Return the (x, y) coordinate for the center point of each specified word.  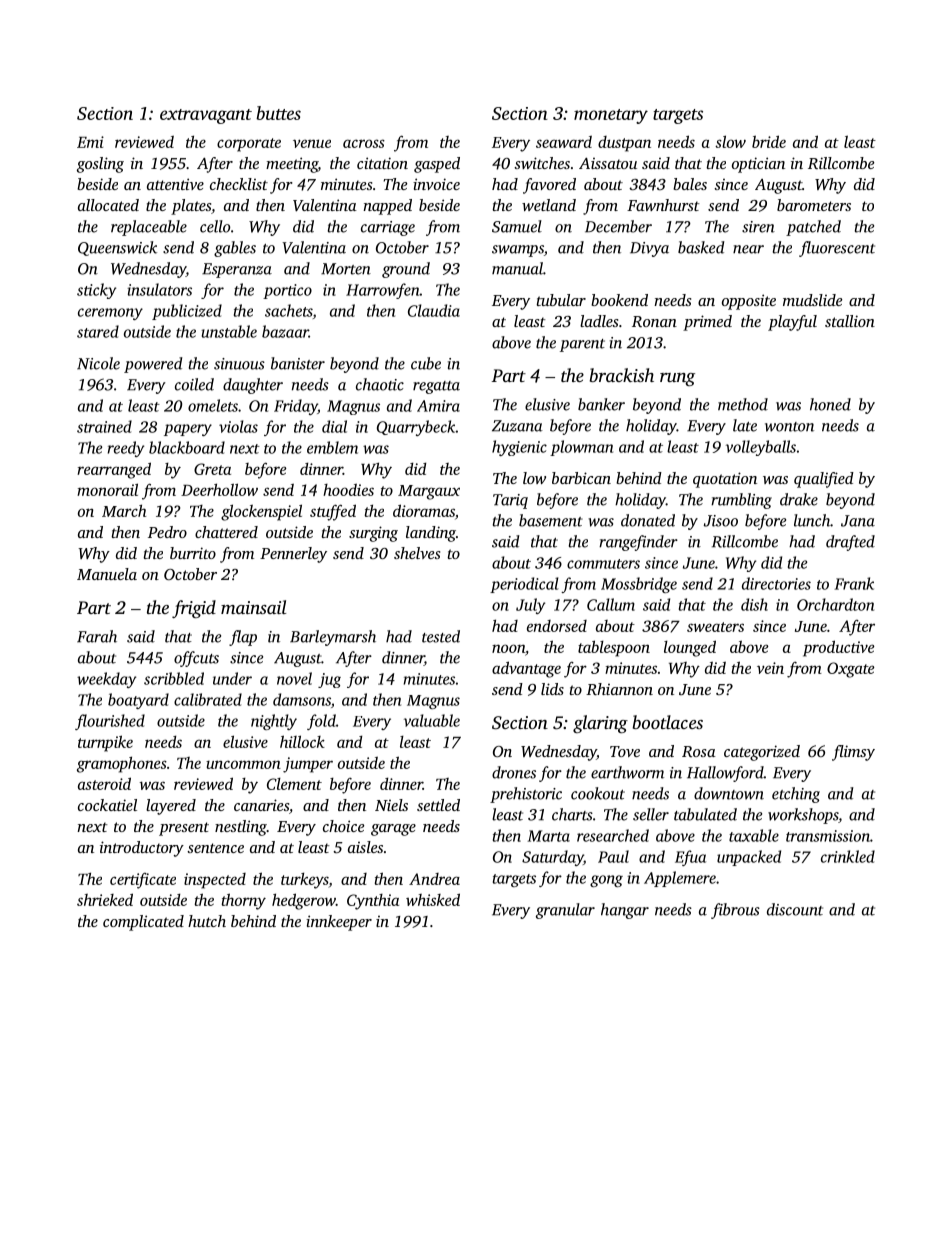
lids (552, 689)
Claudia (434, 310)
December (618, 226)
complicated (143, 923)
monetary (611, 116)
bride (769, 141)
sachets (289, 310)
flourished (110, 722)
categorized (762, 753)
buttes (278, 113)
